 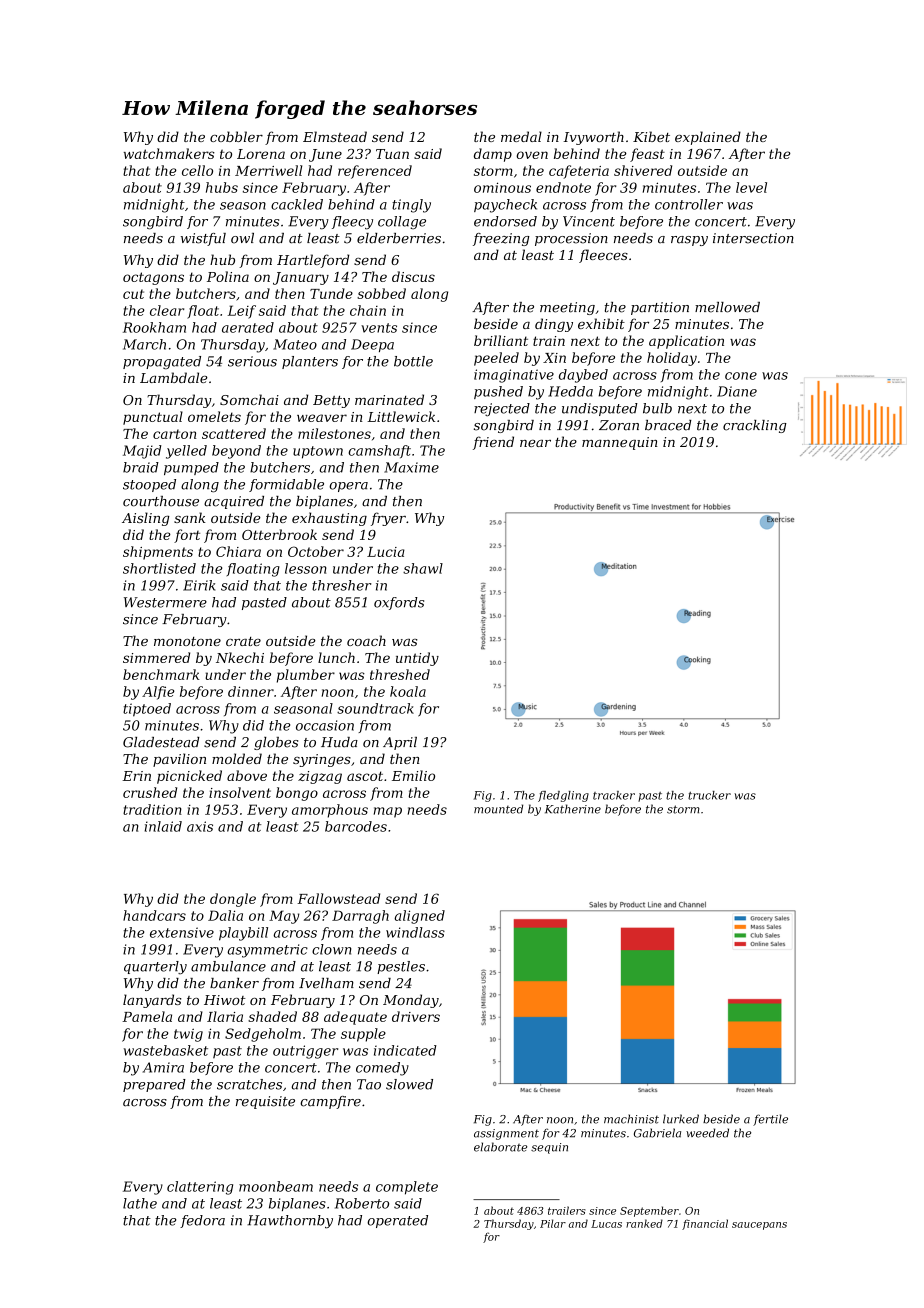 What do you see at coordinates (335, 136) in the screenshot?
I see `Elmstead` at bounding box center [335, 136].
